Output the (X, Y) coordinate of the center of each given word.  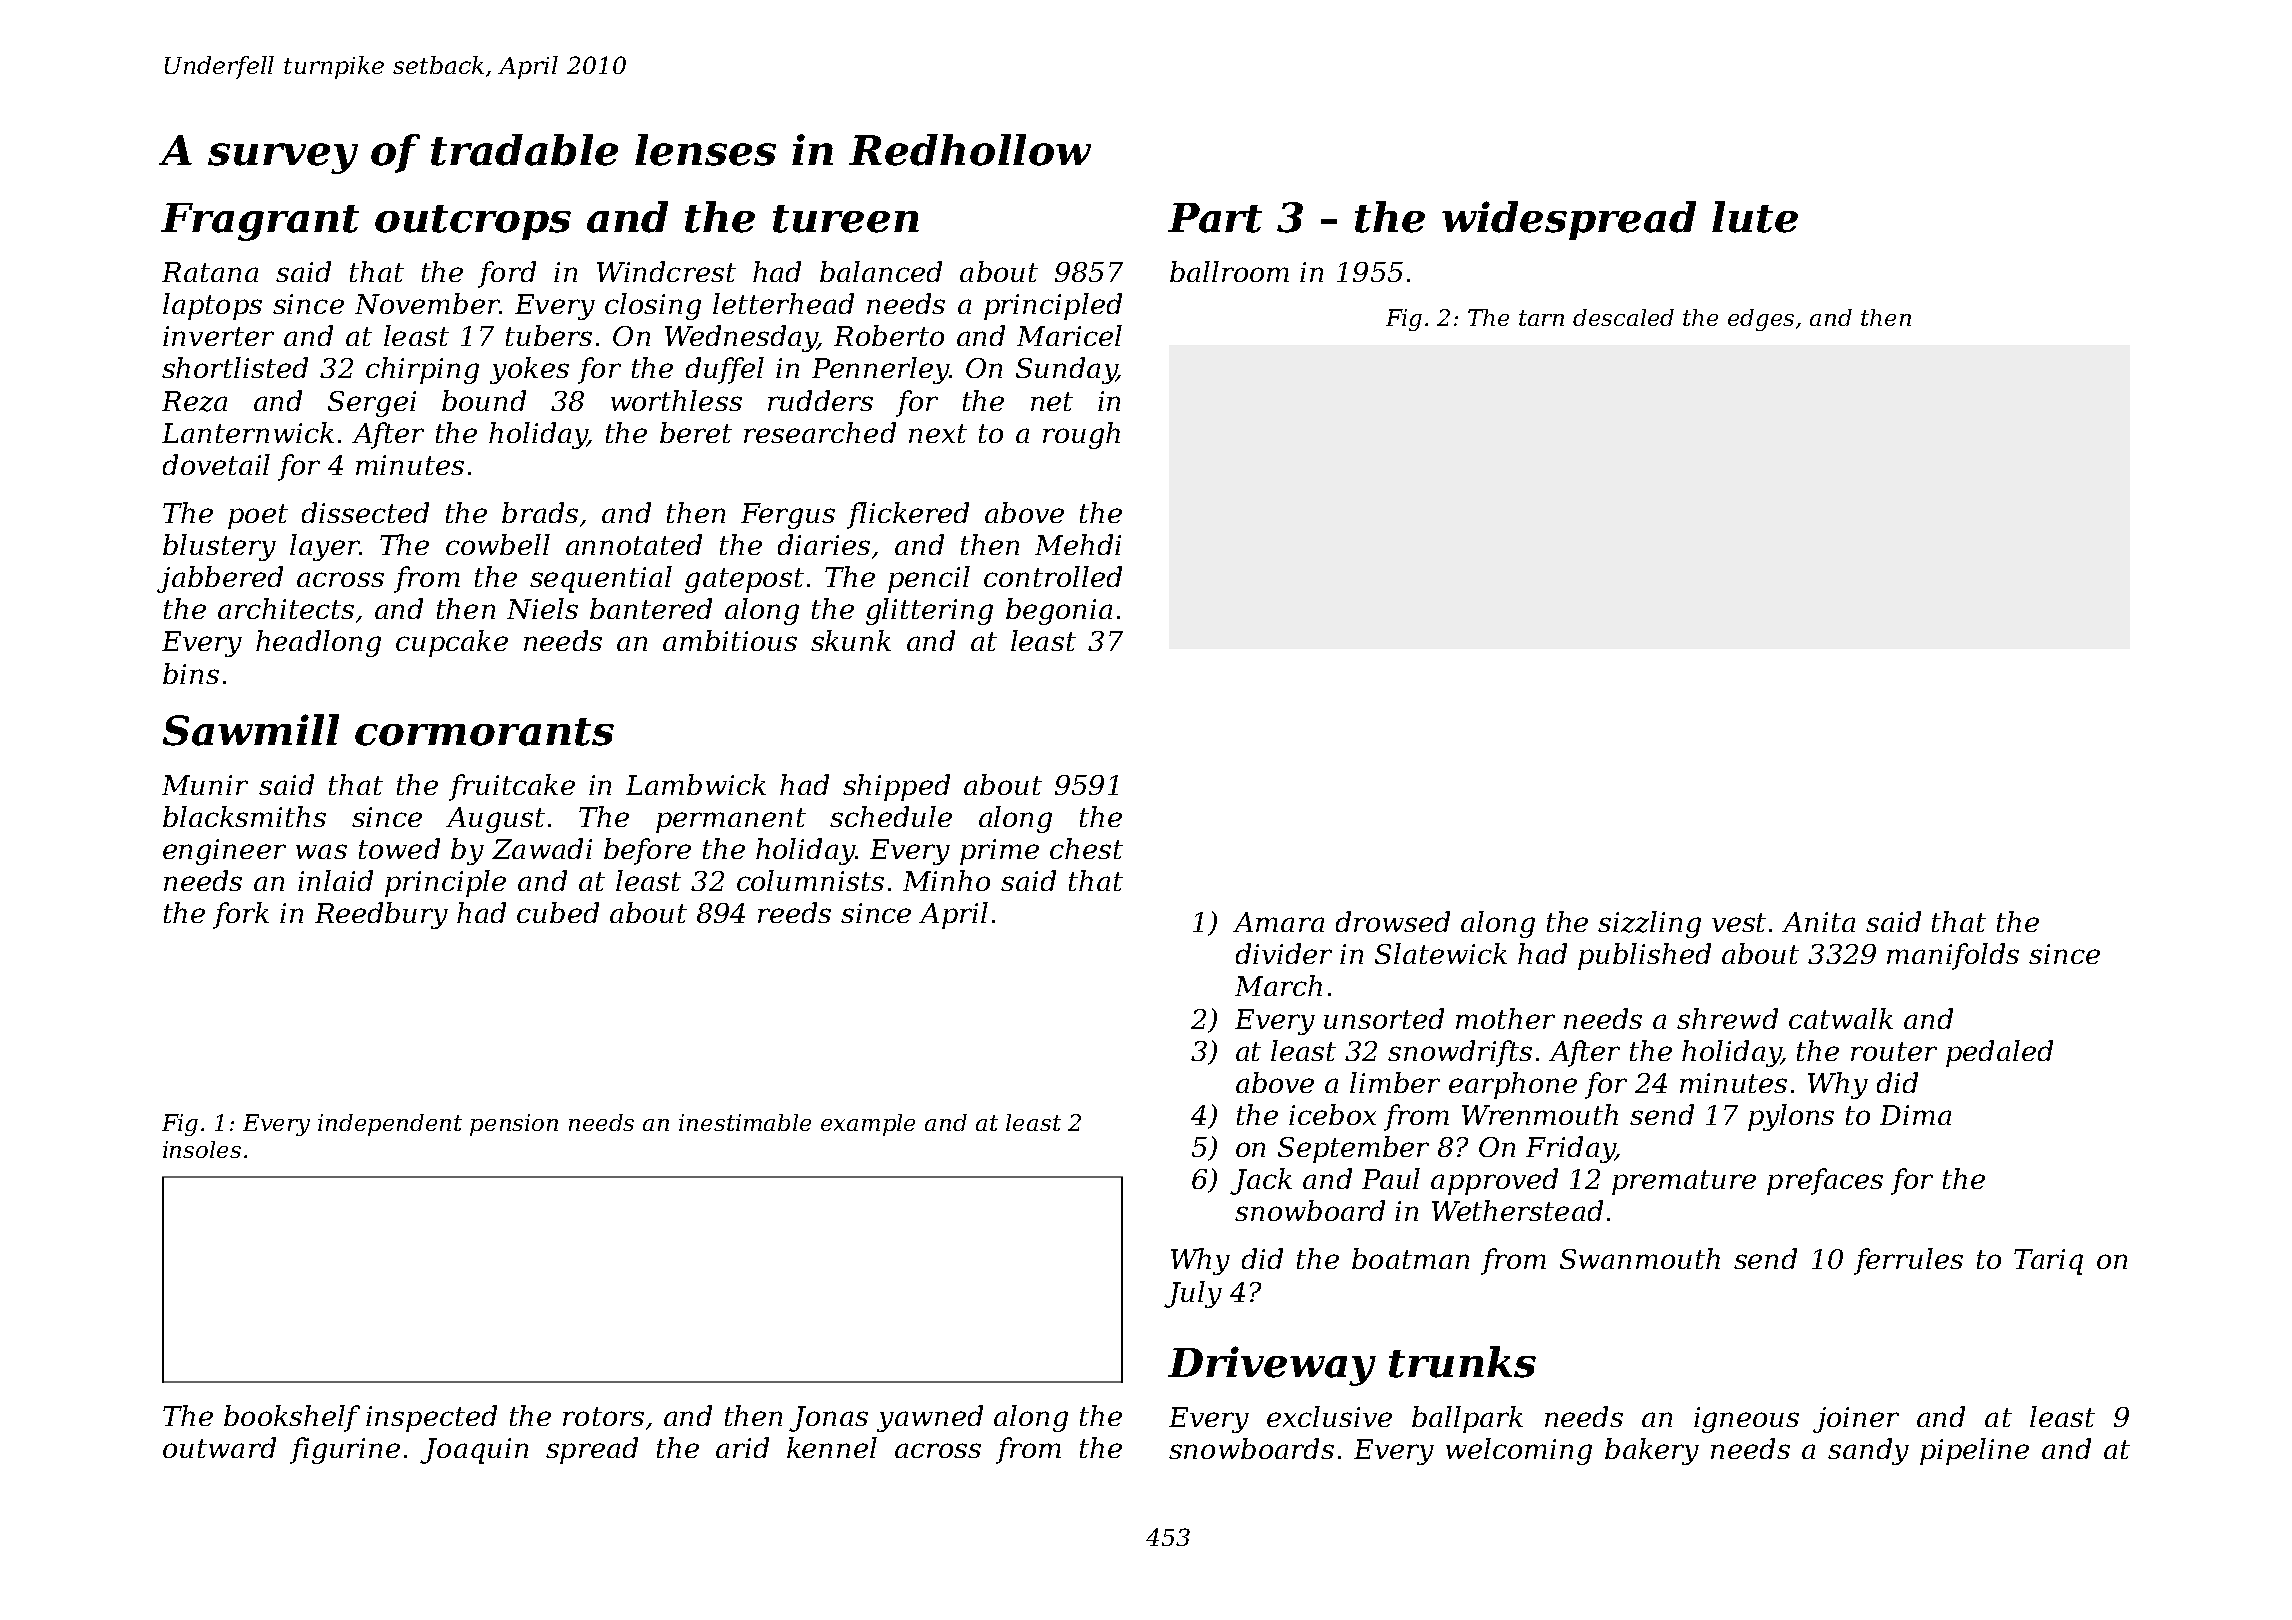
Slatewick (1441, 953)
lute (1755, 217)
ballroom (1229, 271)
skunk (851, 640)
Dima (1915, 1115)
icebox (1332, 1114)
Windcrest (666, 271)
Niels (542, 608)
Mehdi (1078, 544)
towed (399, 848)
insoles (202, 1149)
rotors (603, 1416)
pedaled (1999, 1053)
